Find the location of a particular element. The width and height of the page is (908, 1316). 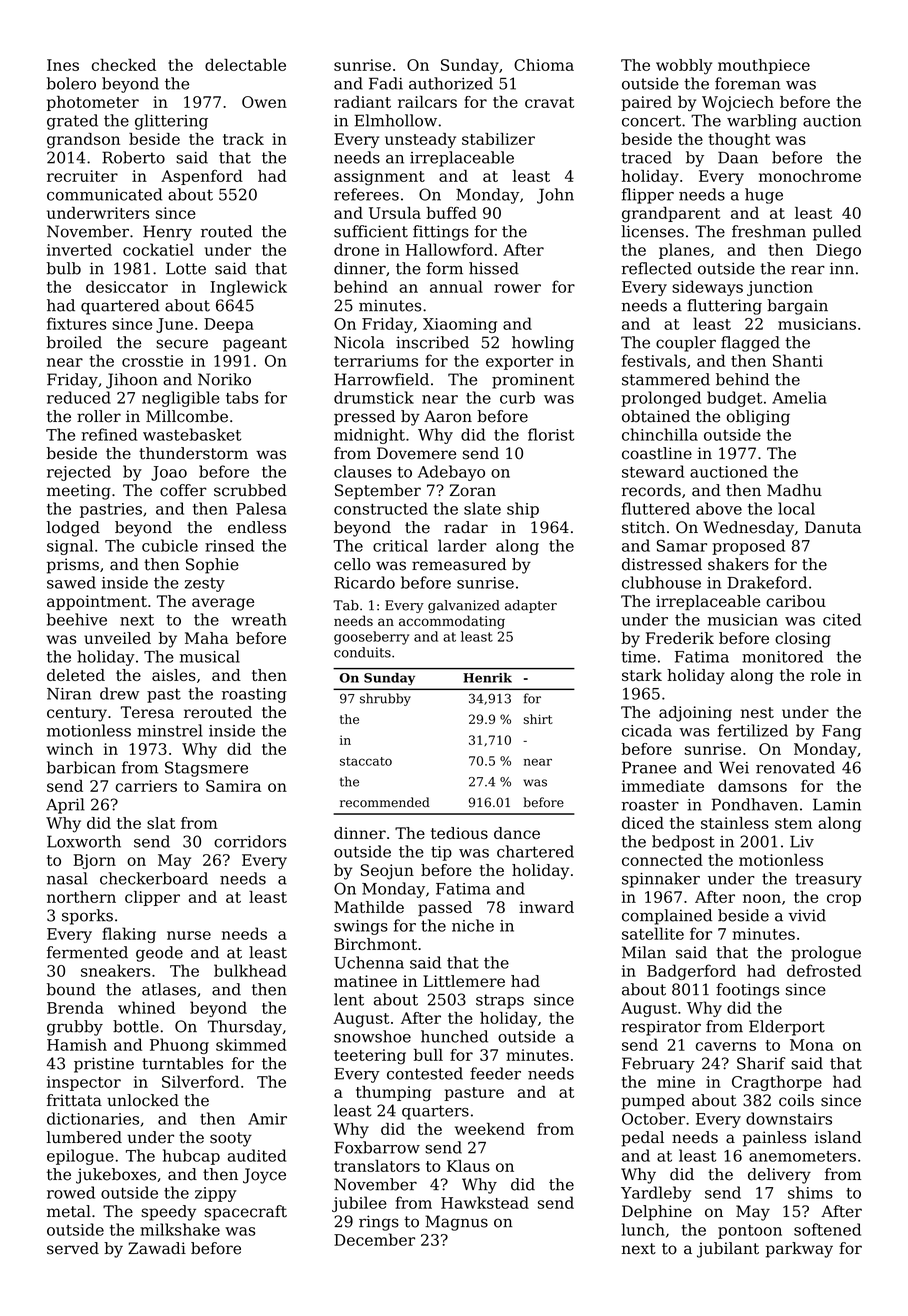

nest is located at coordinates (757, 712).
